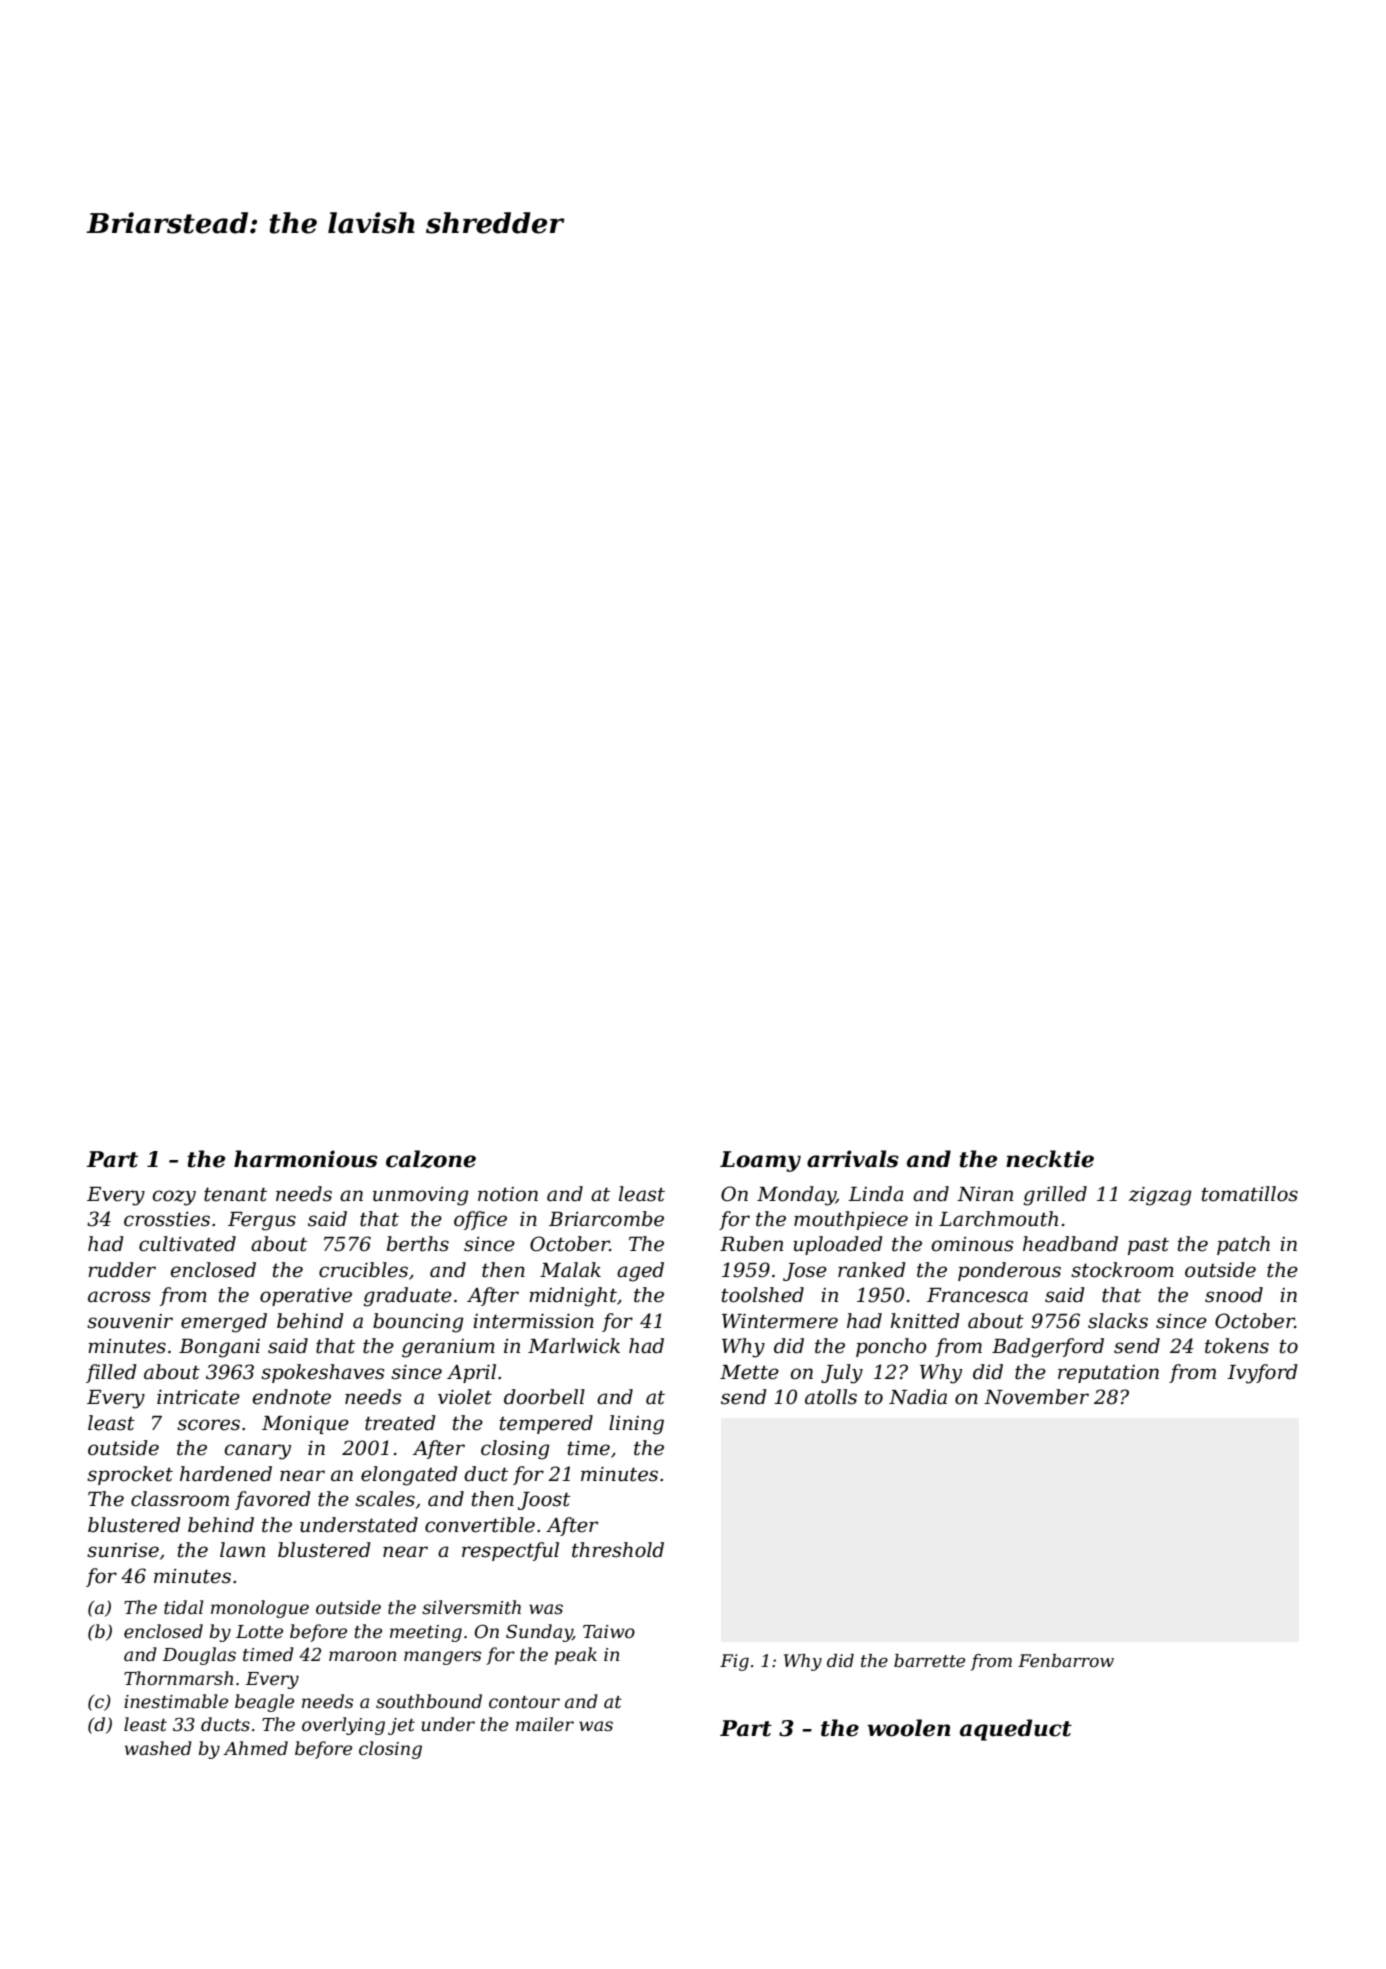 The image size is (1386, 1969). I want to click on zigzag, so click(1160, 1196).
